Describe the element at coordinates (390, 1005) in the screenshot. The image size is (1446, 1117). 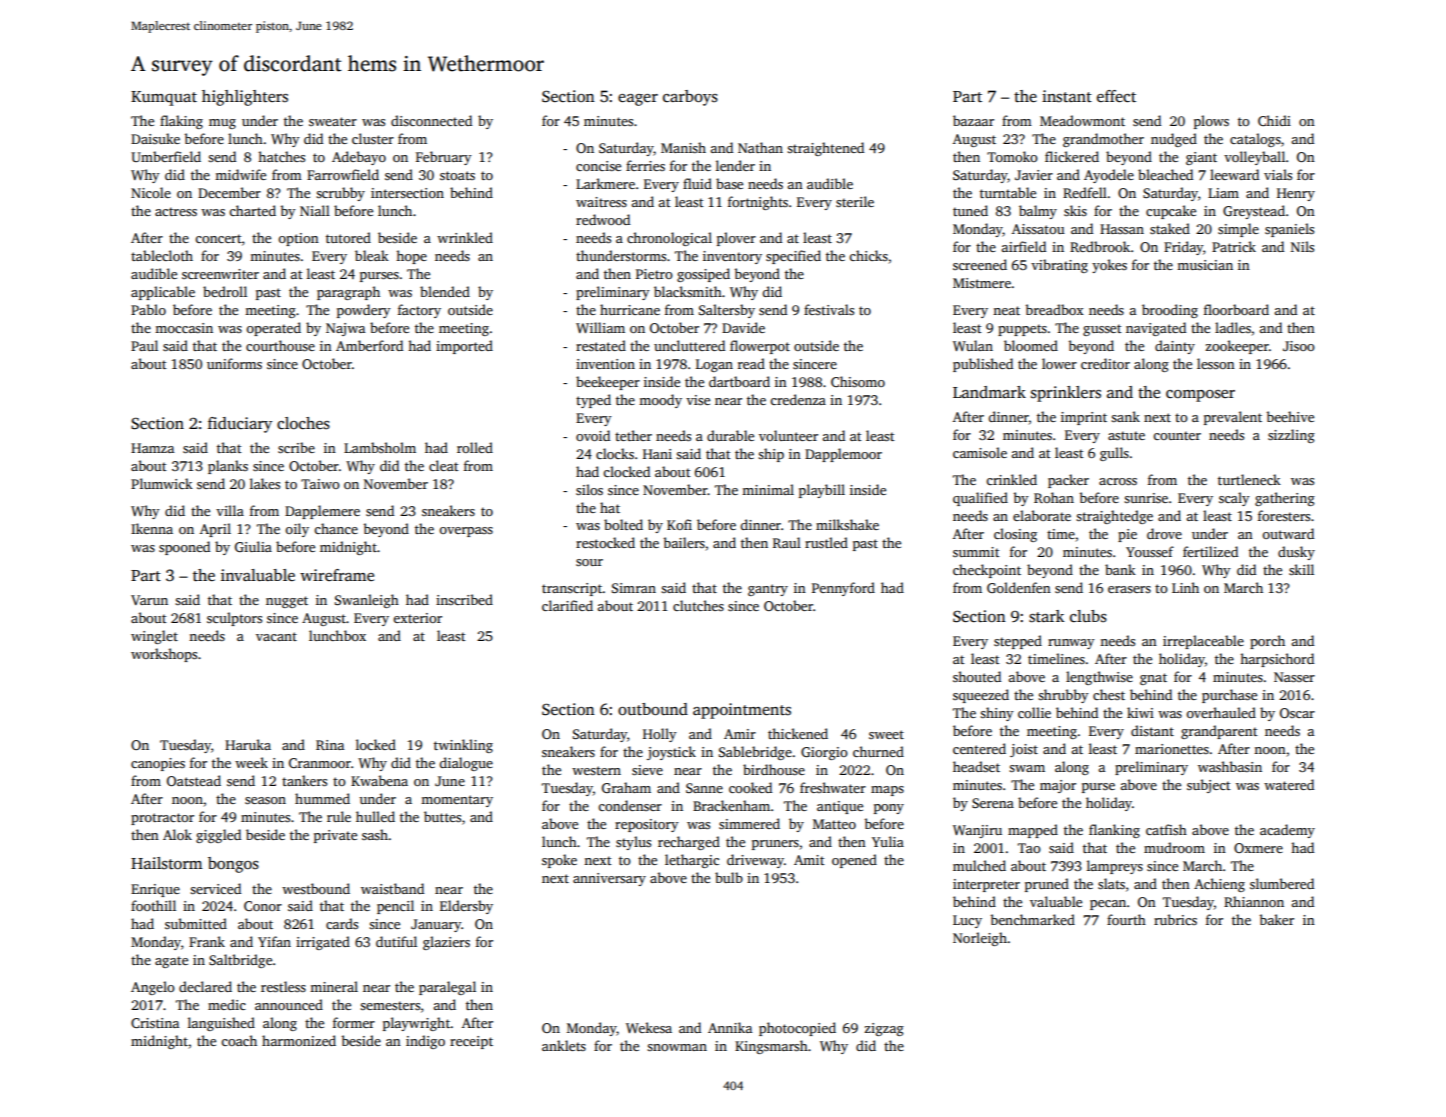
I see `semesters` at that location.
